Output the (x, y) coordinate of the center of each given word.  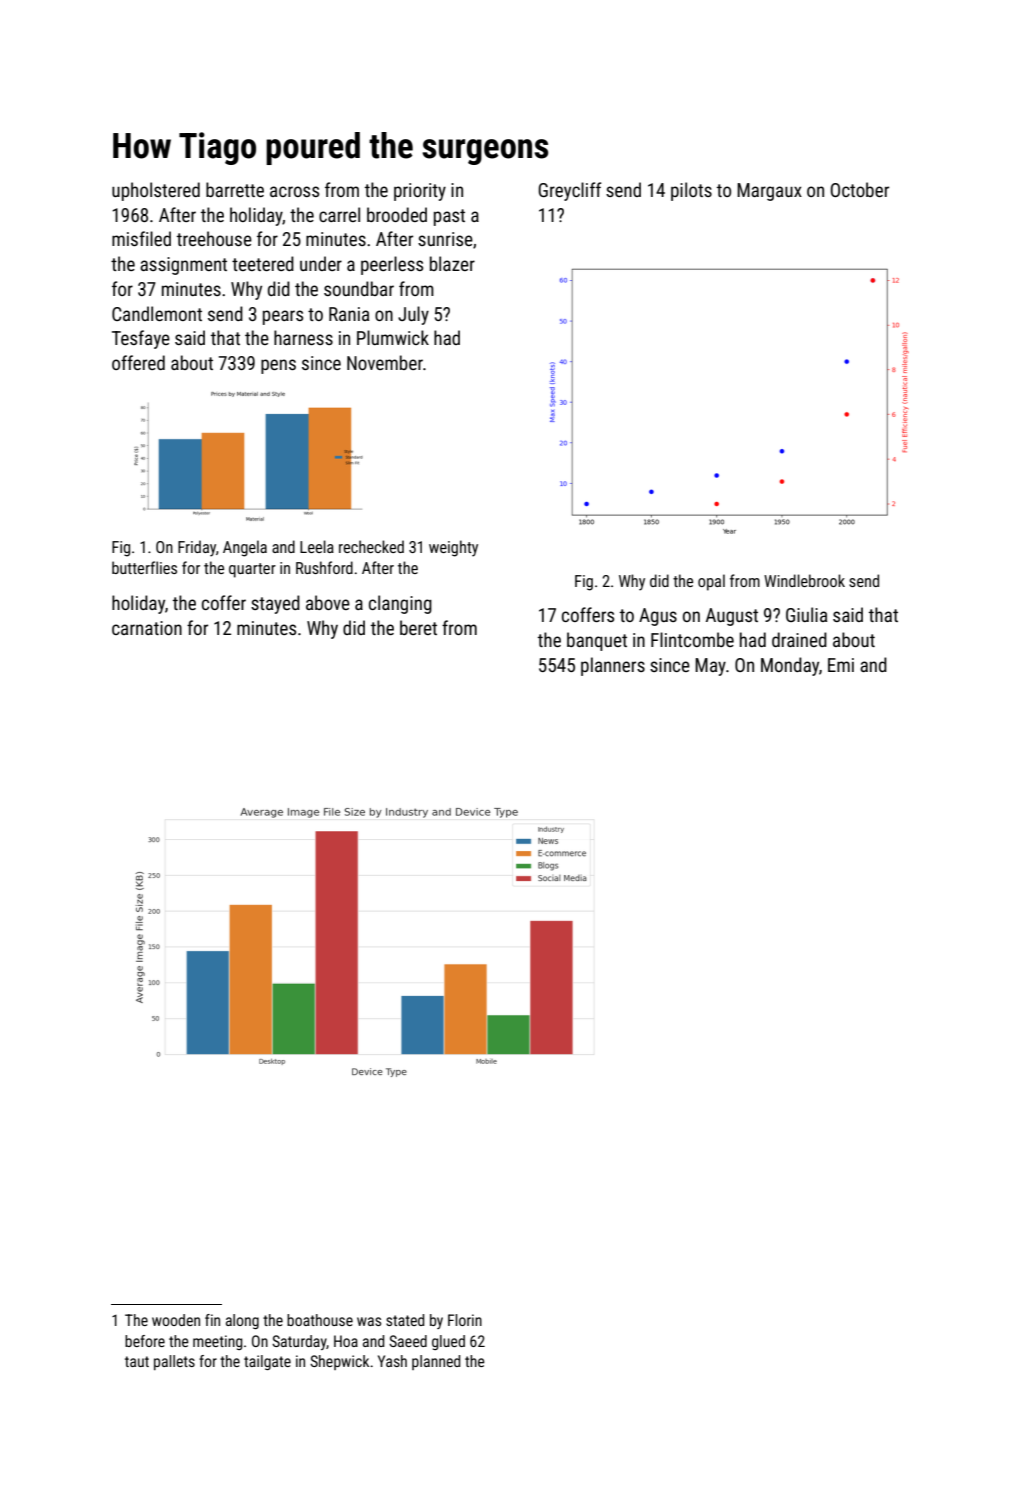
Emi (841, 665)
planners (613, 666)
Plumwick (393, 337)
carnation (147, 628)
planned (436, 1362)
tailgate (267, 1362)
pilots (691, 191)
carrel (339, 214)
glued (448, 1342)
